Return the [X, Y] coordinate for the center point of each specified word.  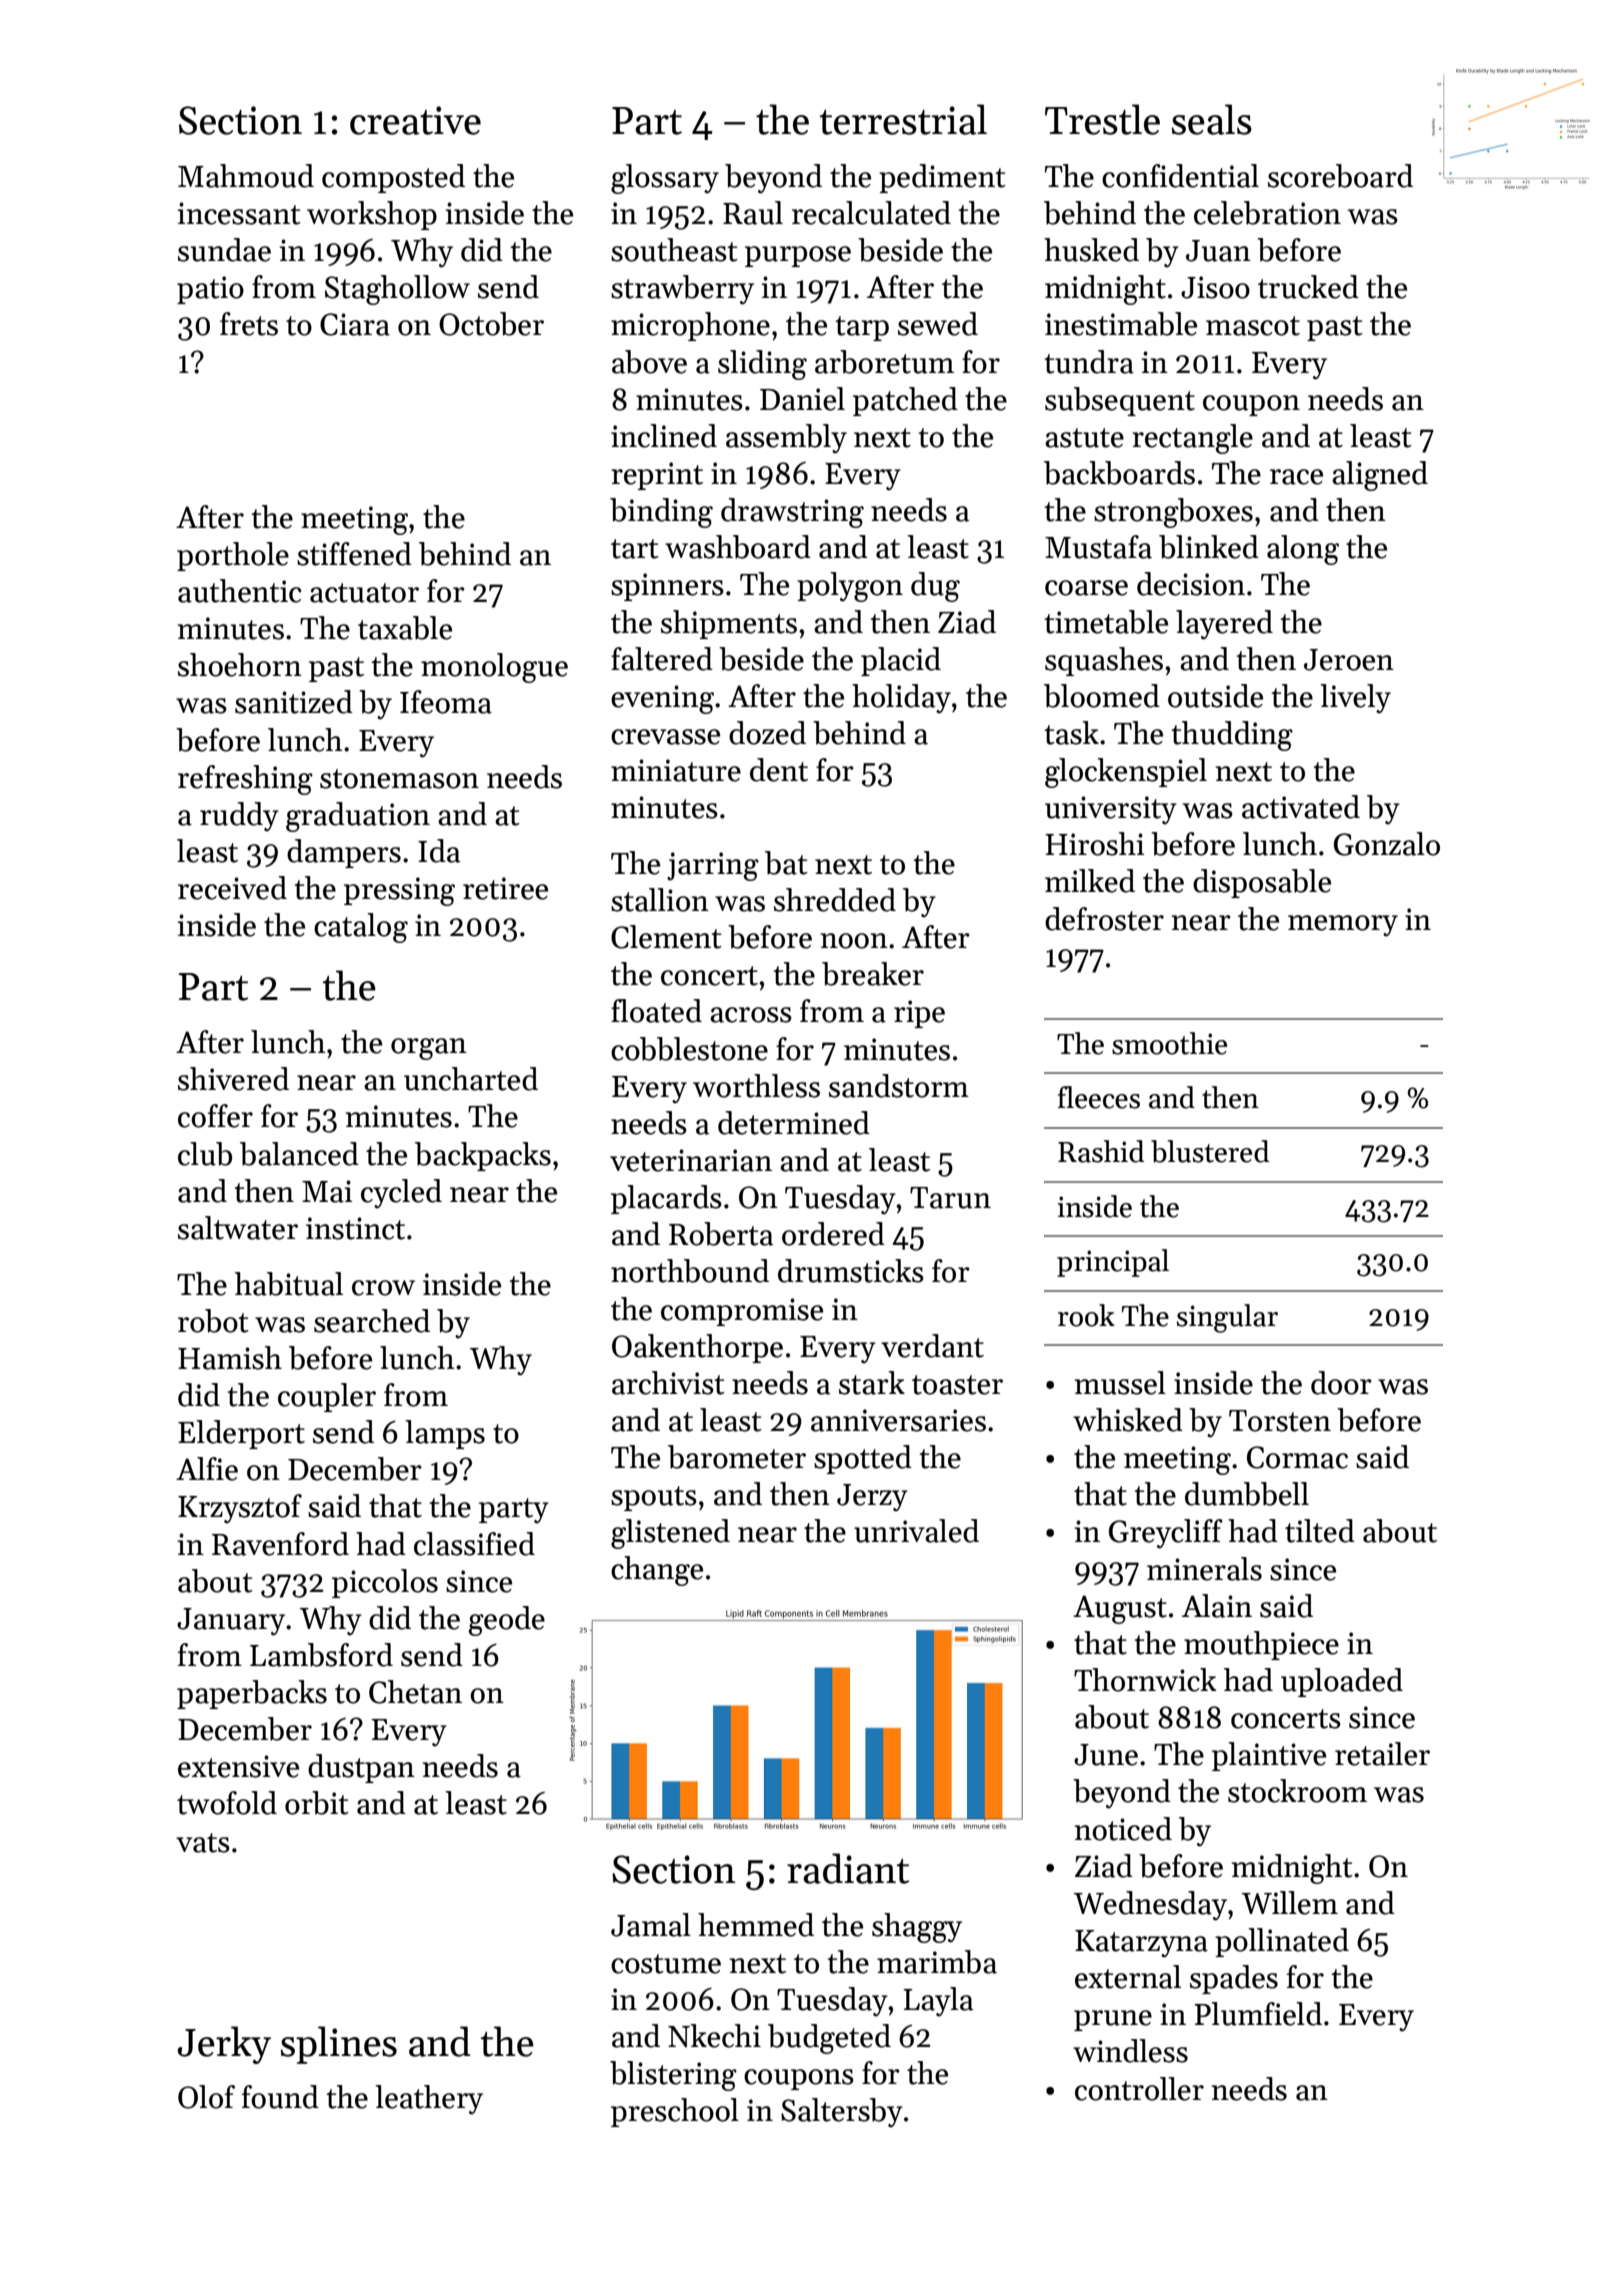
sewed [938, 324]
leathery [429, 2100]
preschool [675, 2112]
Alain [1217, 1606]
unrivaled [916, 1531]
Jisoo [1215, 287]
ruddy [239, 817]
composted [393, 178]
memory [1343, 926]
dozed [767, 733]
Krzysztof [240, 1509]
